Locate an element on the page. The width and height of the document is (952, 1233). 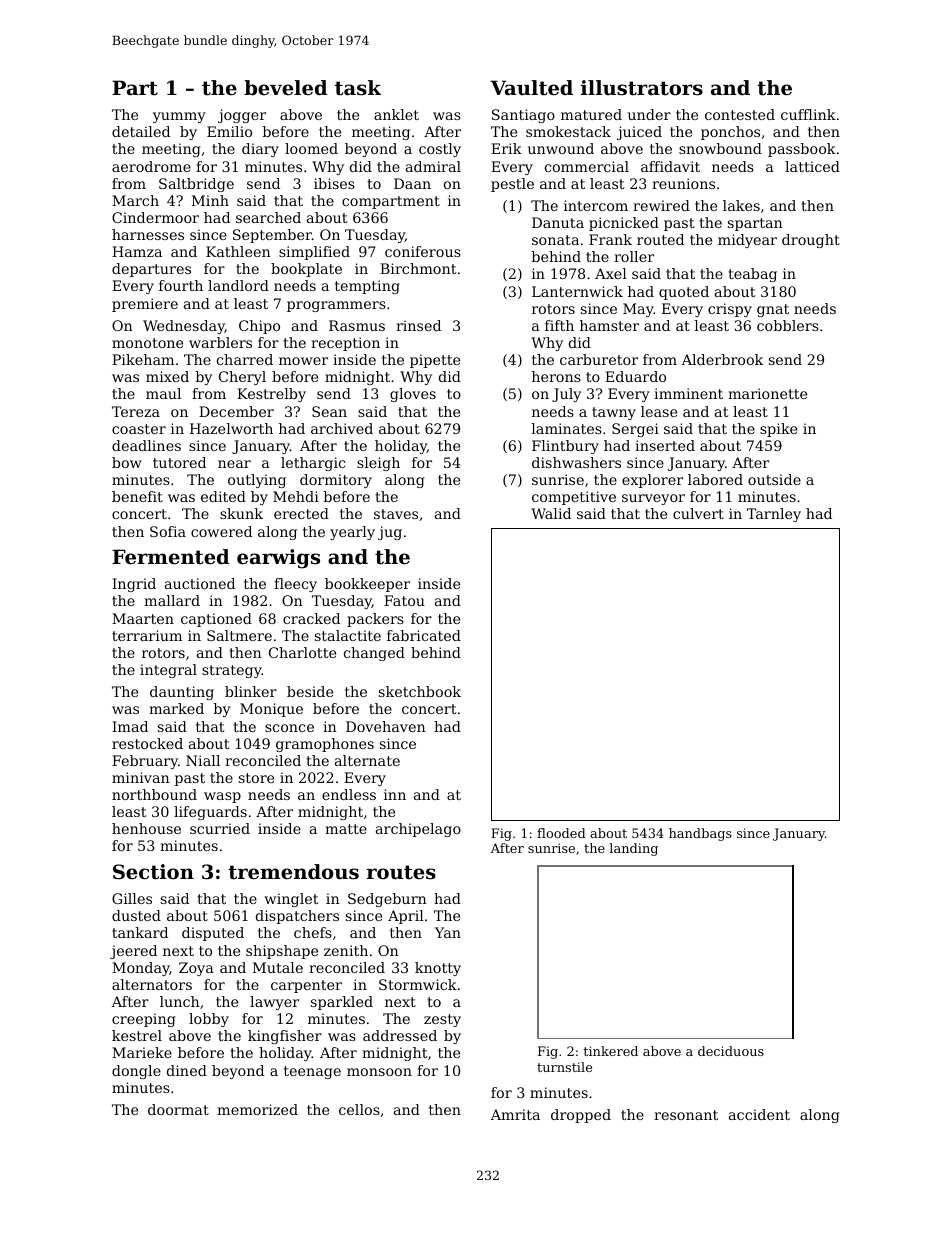
deciduous is located at coordinates (731, 1051).
